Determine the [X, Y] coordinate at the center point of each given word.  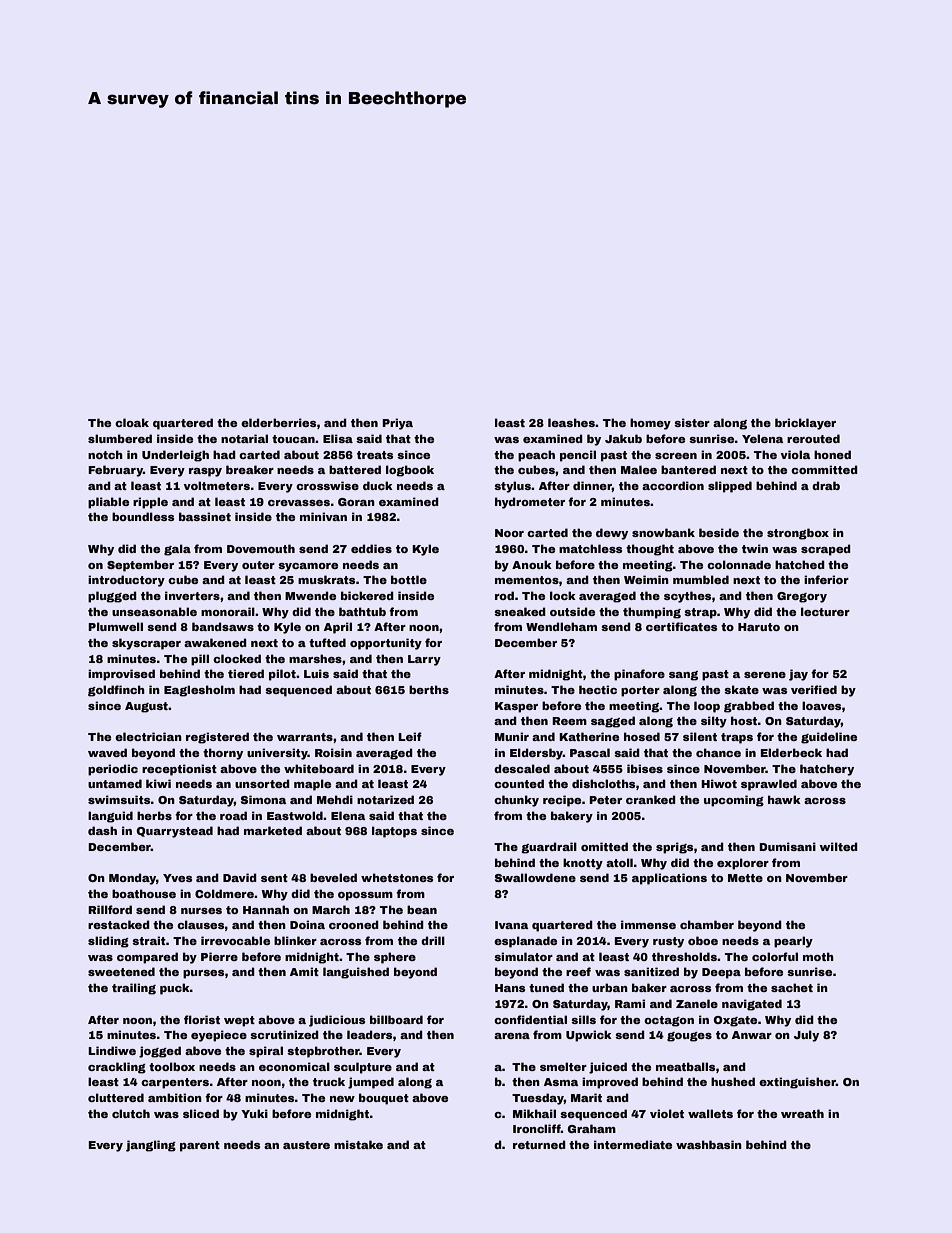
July [806, 1036]
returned [539, 1144]
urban [610, 987]
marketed [273, 830]
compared [147, 958]
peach [536, 456]
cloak [132, 422]
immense [648, 924]
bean [422, 909]
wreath [802, 1113]
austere [306, 1145]
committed [824, 469]
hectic [598, 689]
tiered [246, 673]
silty [714, 722]
